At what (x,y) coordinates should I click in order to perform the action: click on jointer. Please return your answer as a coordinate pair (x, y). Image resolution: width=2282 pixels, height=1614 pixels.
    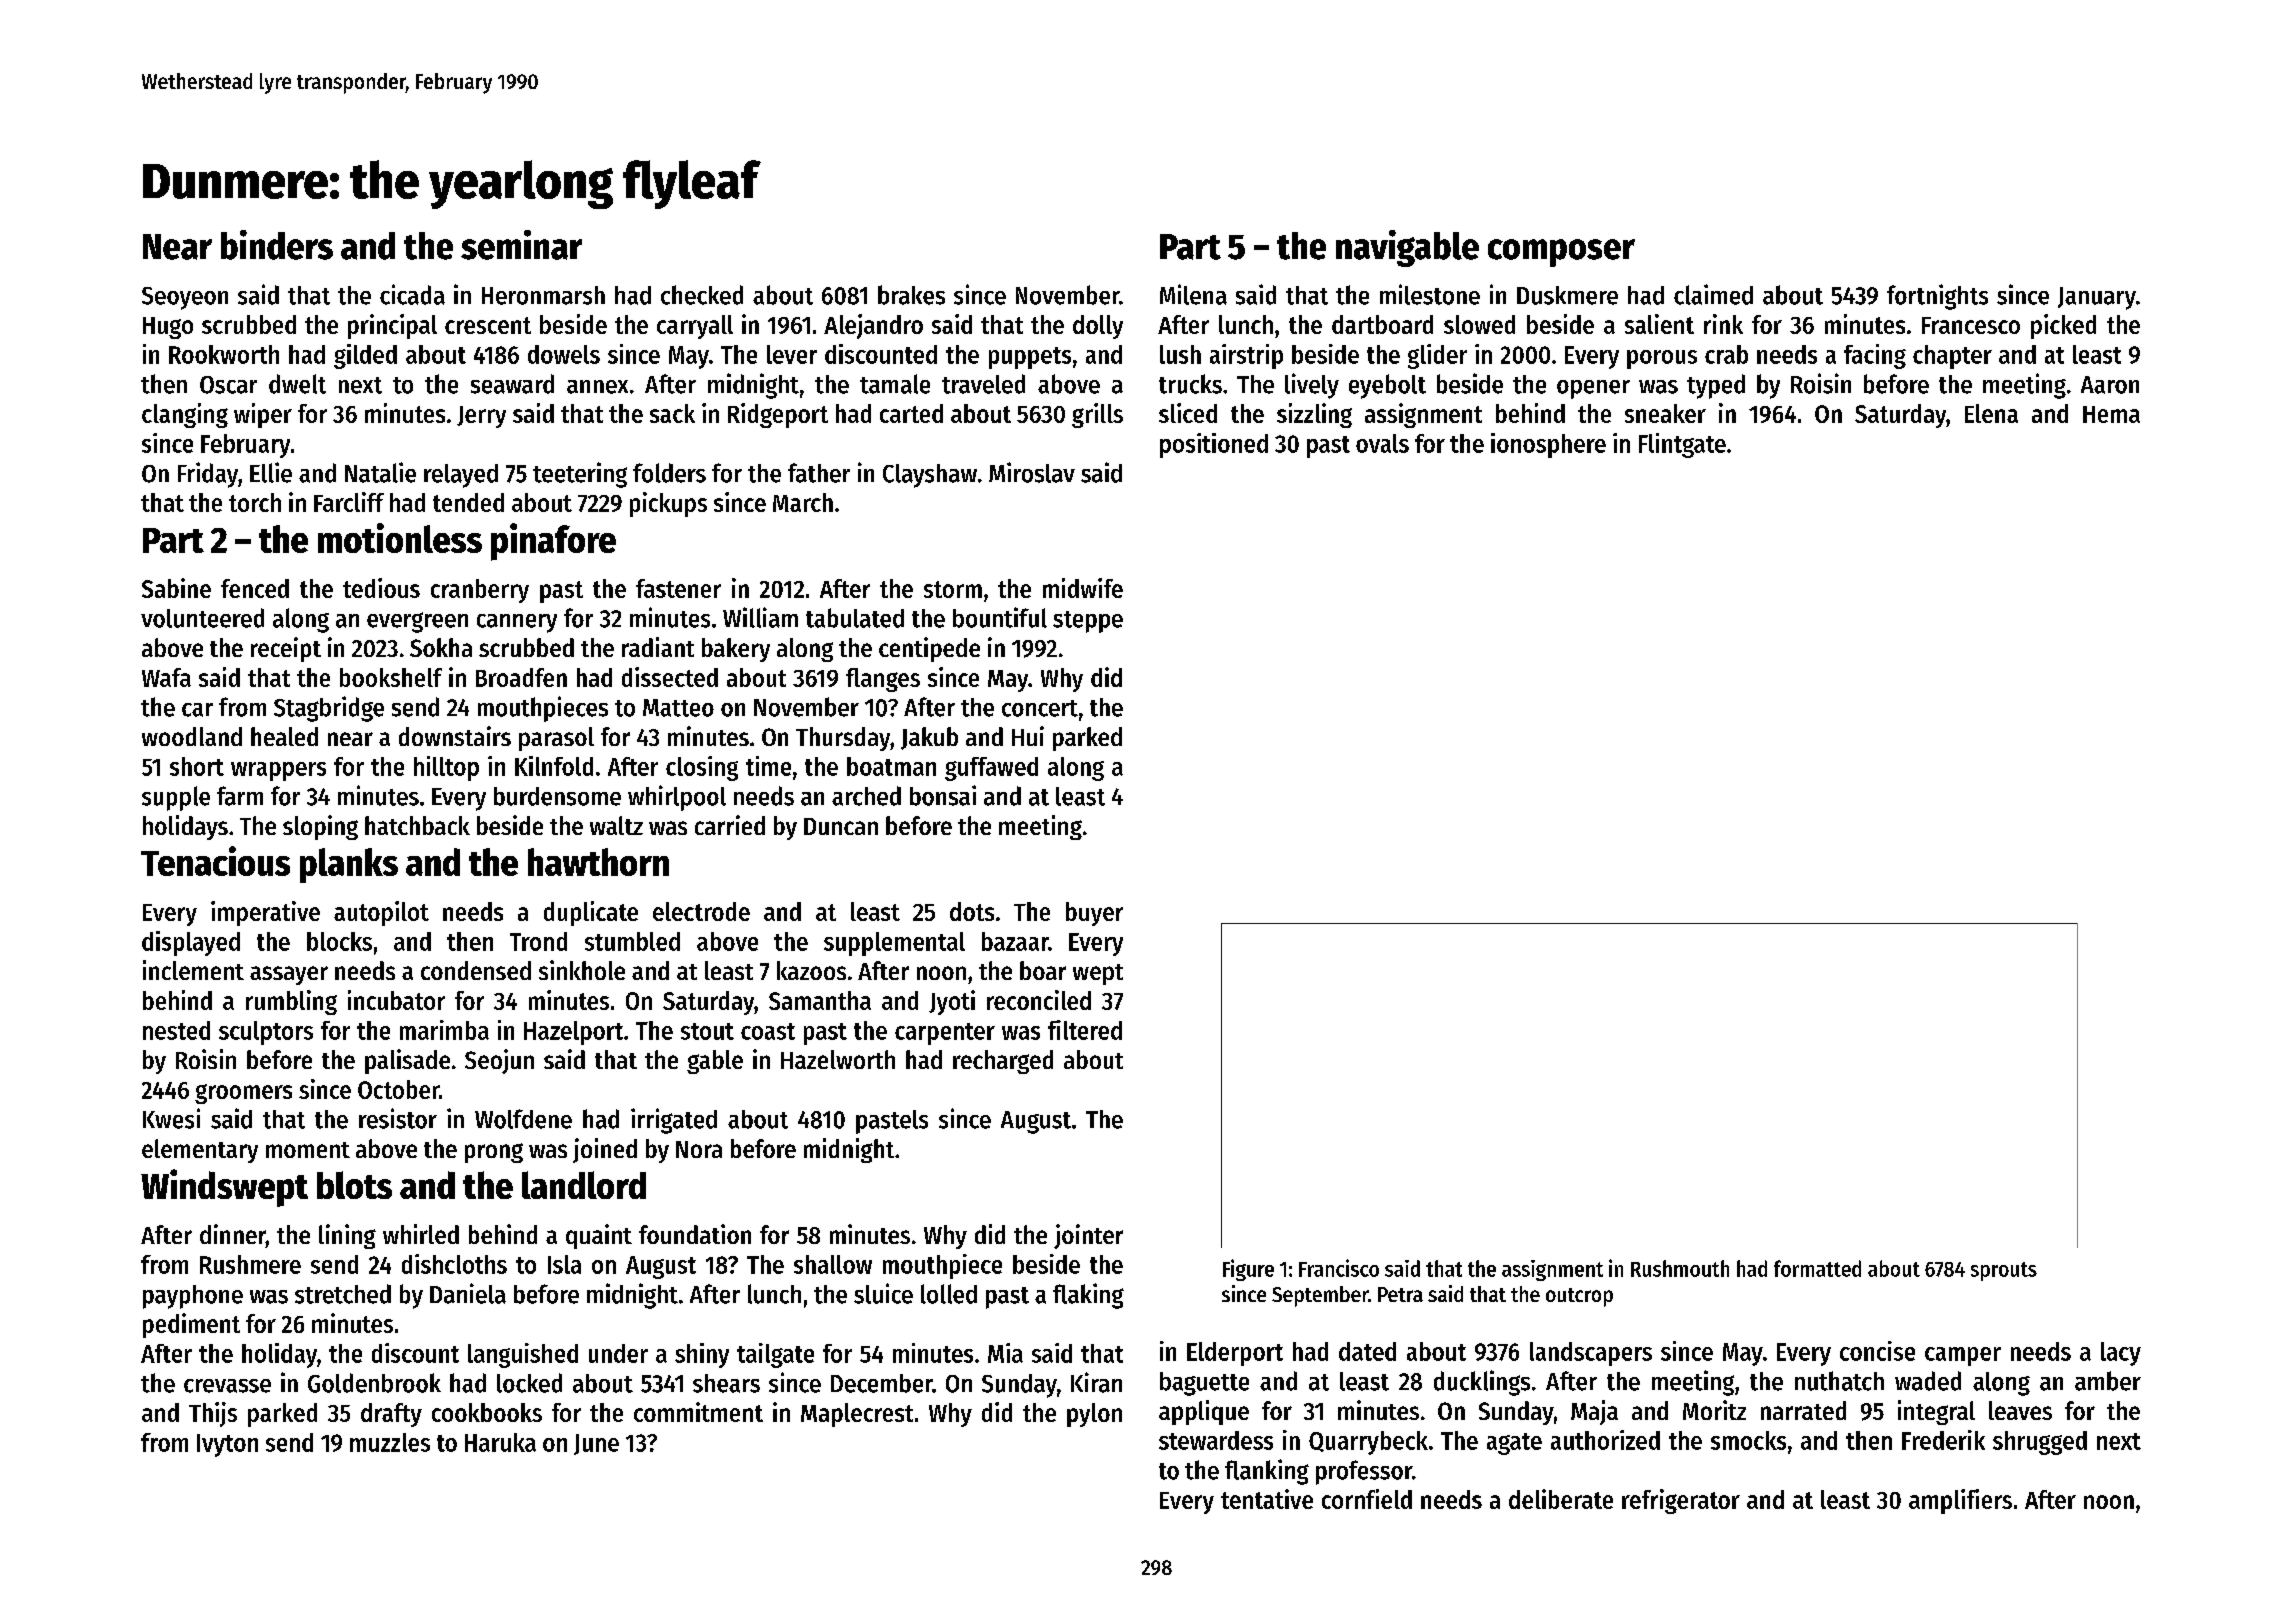
    Looking at the image, I should click on (1088, 1236).
